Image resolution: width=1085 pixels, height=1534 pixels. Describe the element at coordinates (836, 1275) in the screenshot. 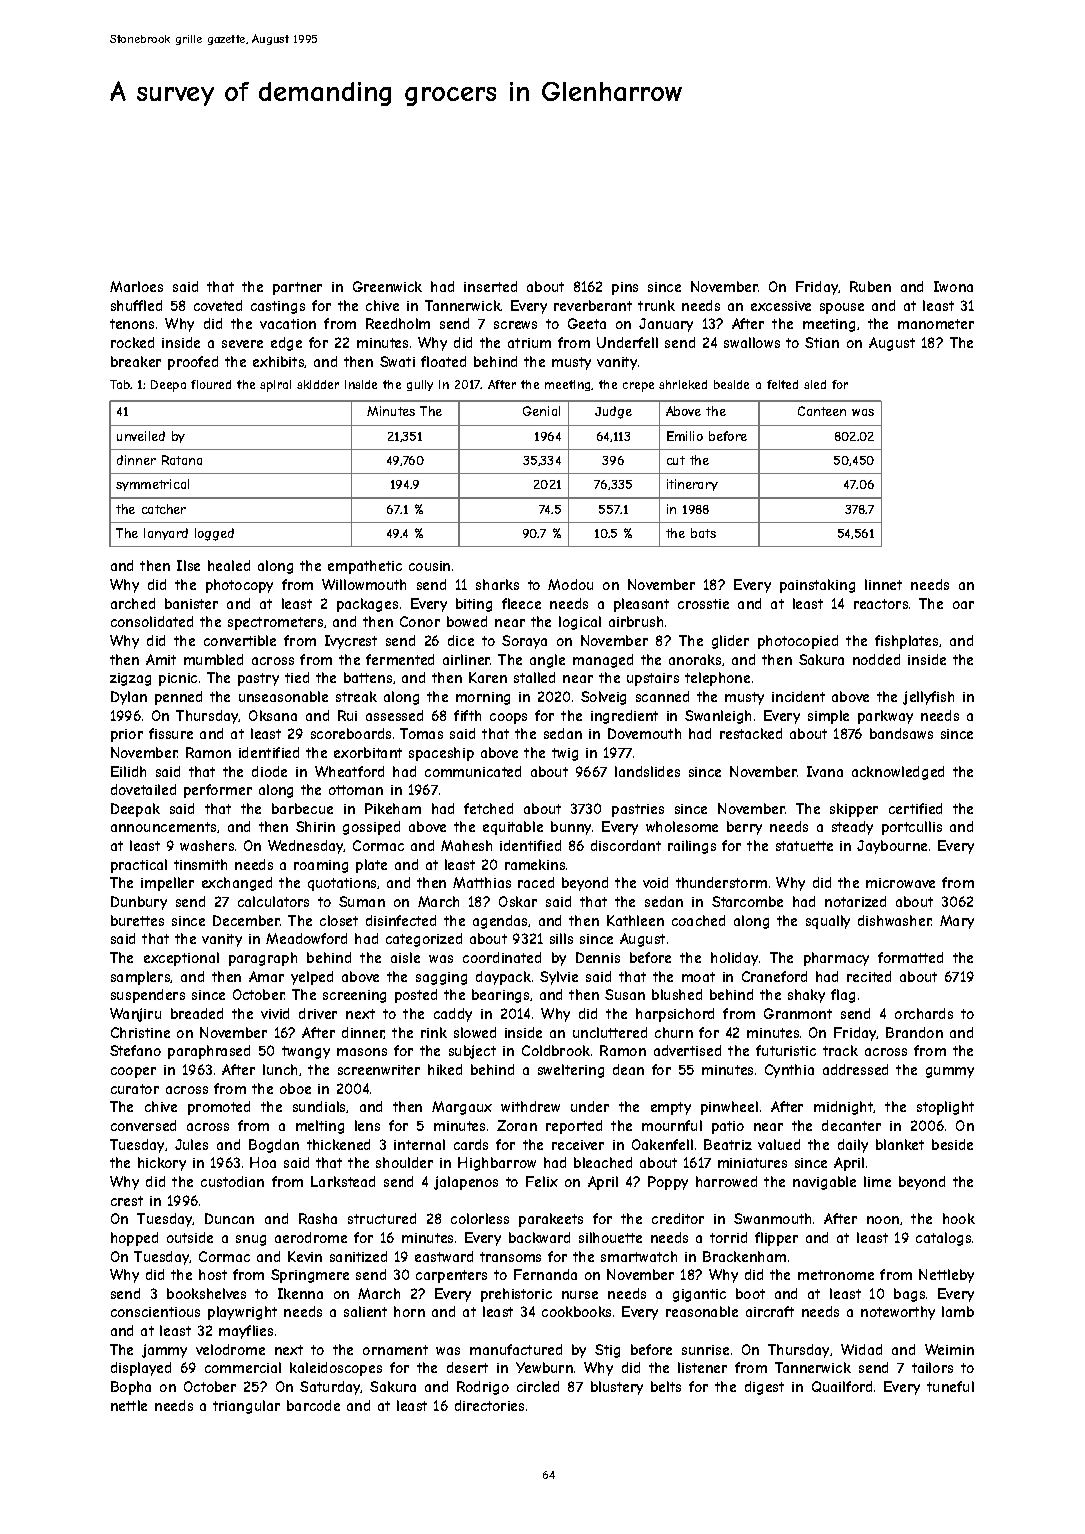

I see `metronome` at that location.
